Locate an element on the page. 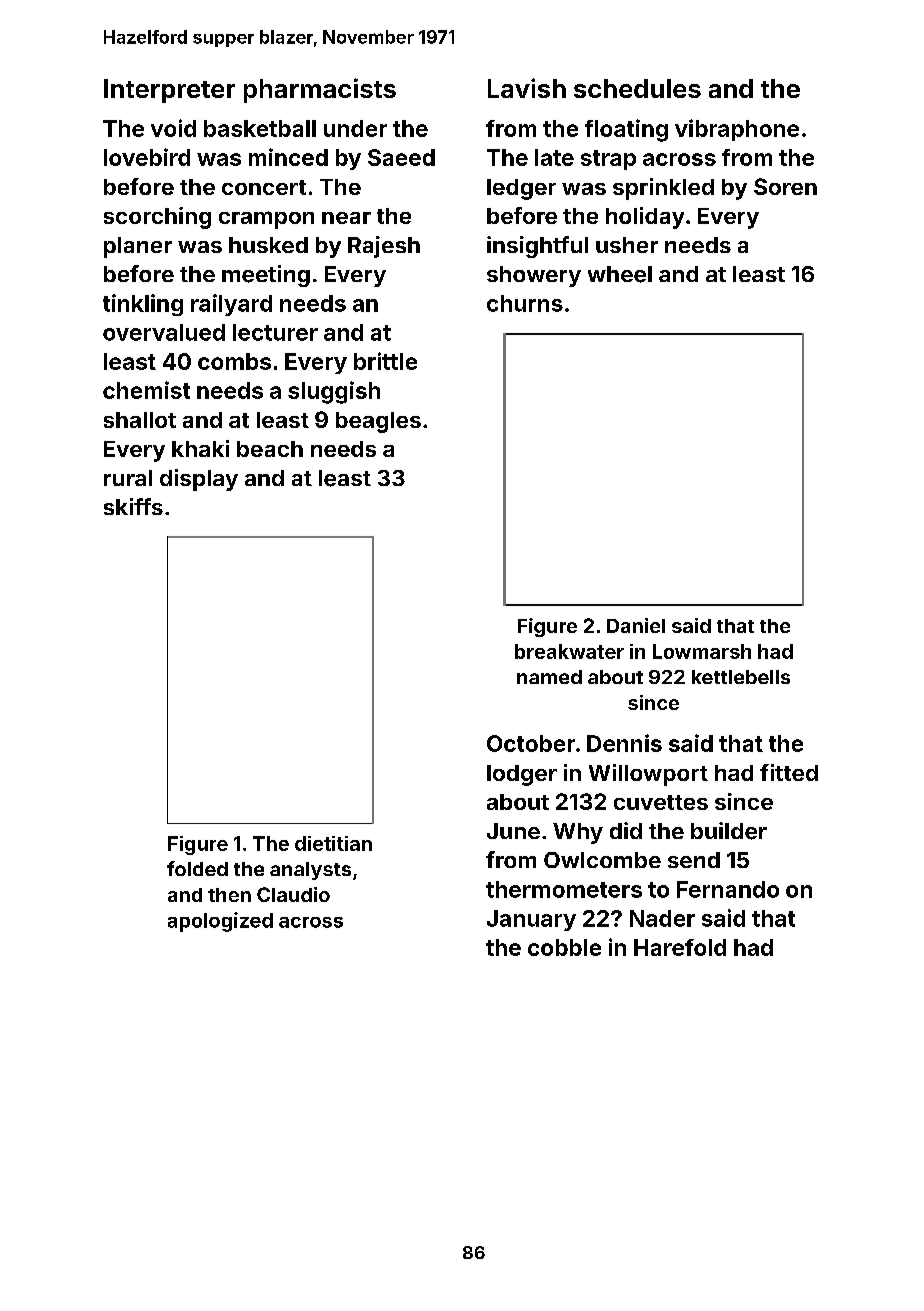 This page has width=924, height=1311. Dennis is located at coordinates (624, 743).
